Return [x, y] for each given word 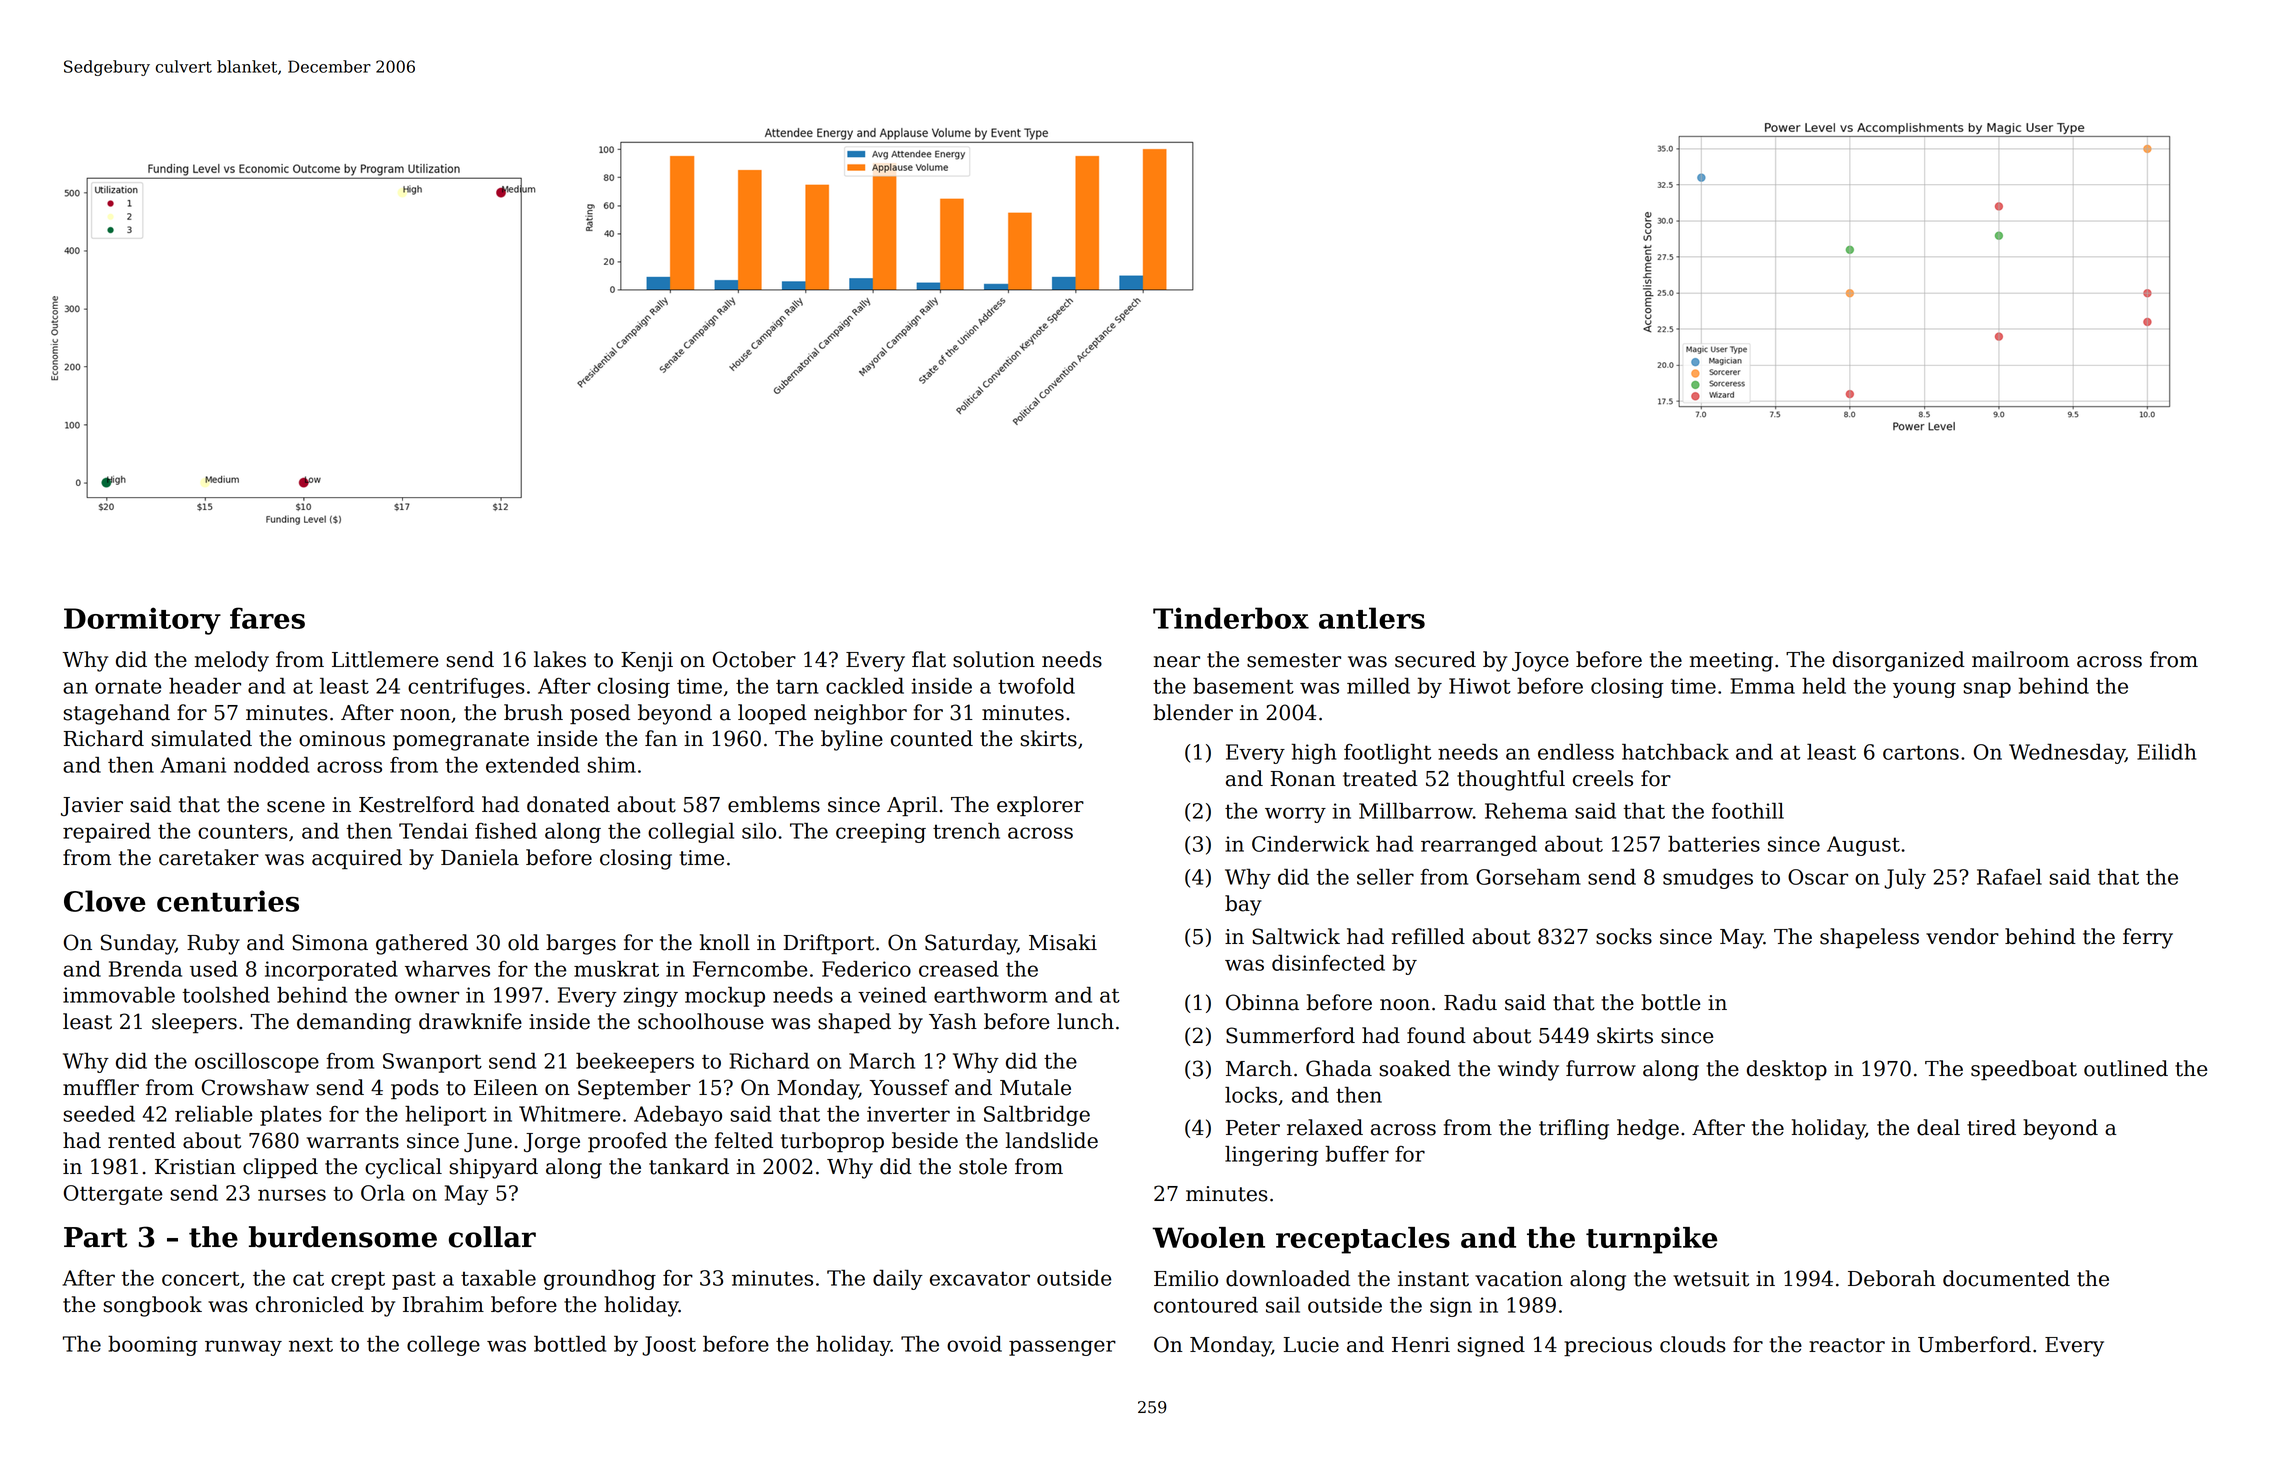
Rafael [2009, 876]
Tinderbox [1231, 618]
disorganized [1899, 661]
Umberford [1974, 1344]
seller [1385, 876]
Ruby [213, 944]
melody [232, 661]
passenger [1062, 1348]
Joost [669, 1346]
